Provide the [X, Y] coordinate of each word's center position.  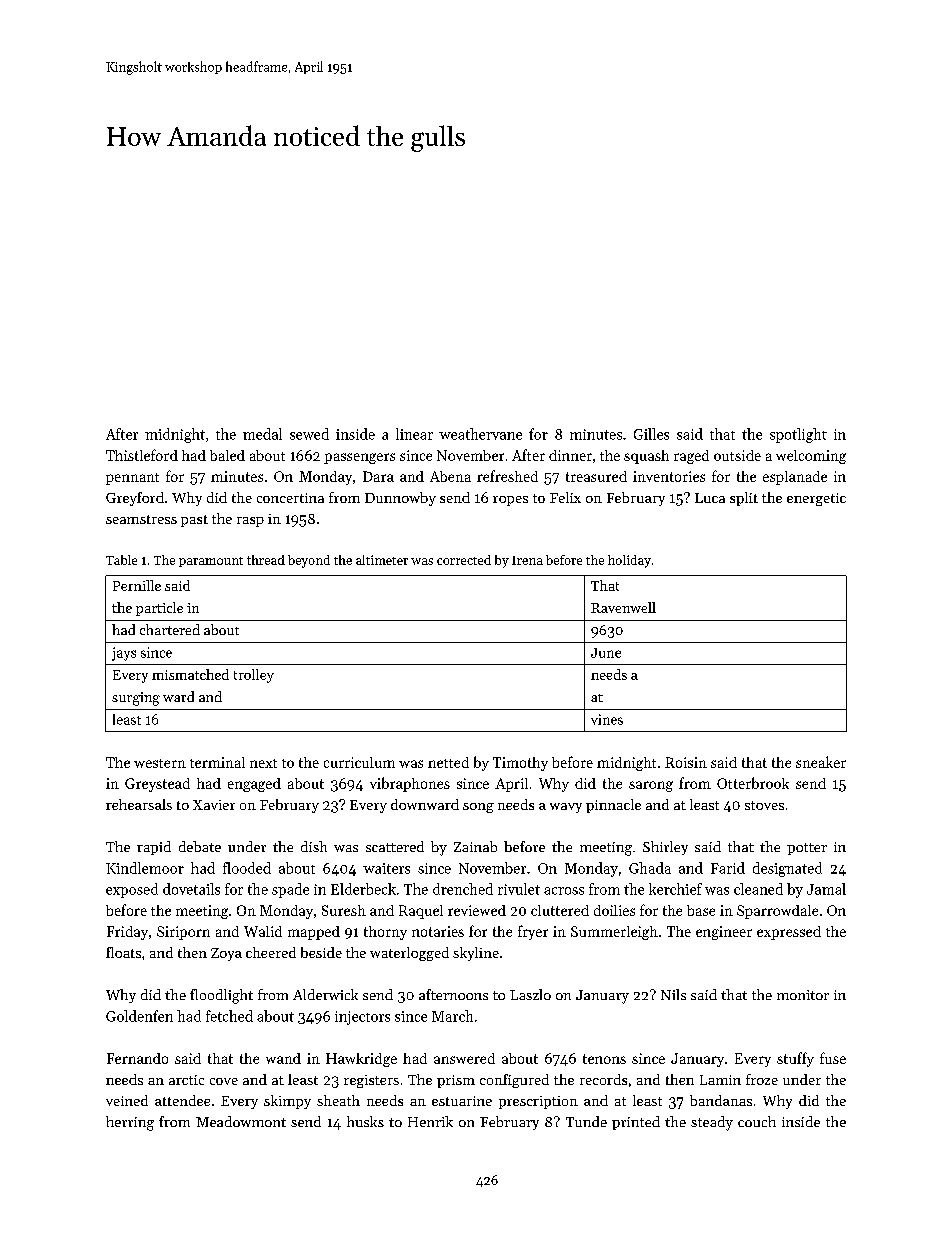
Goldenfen [139, 1016]
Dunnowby [400, 499]
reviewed [477, 910]
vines [607, 719]
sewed [309, 434]
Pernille [137, 585]
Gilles [651, 434]
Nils [673, 994]
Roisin [686, 762]
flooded [247, 868]
